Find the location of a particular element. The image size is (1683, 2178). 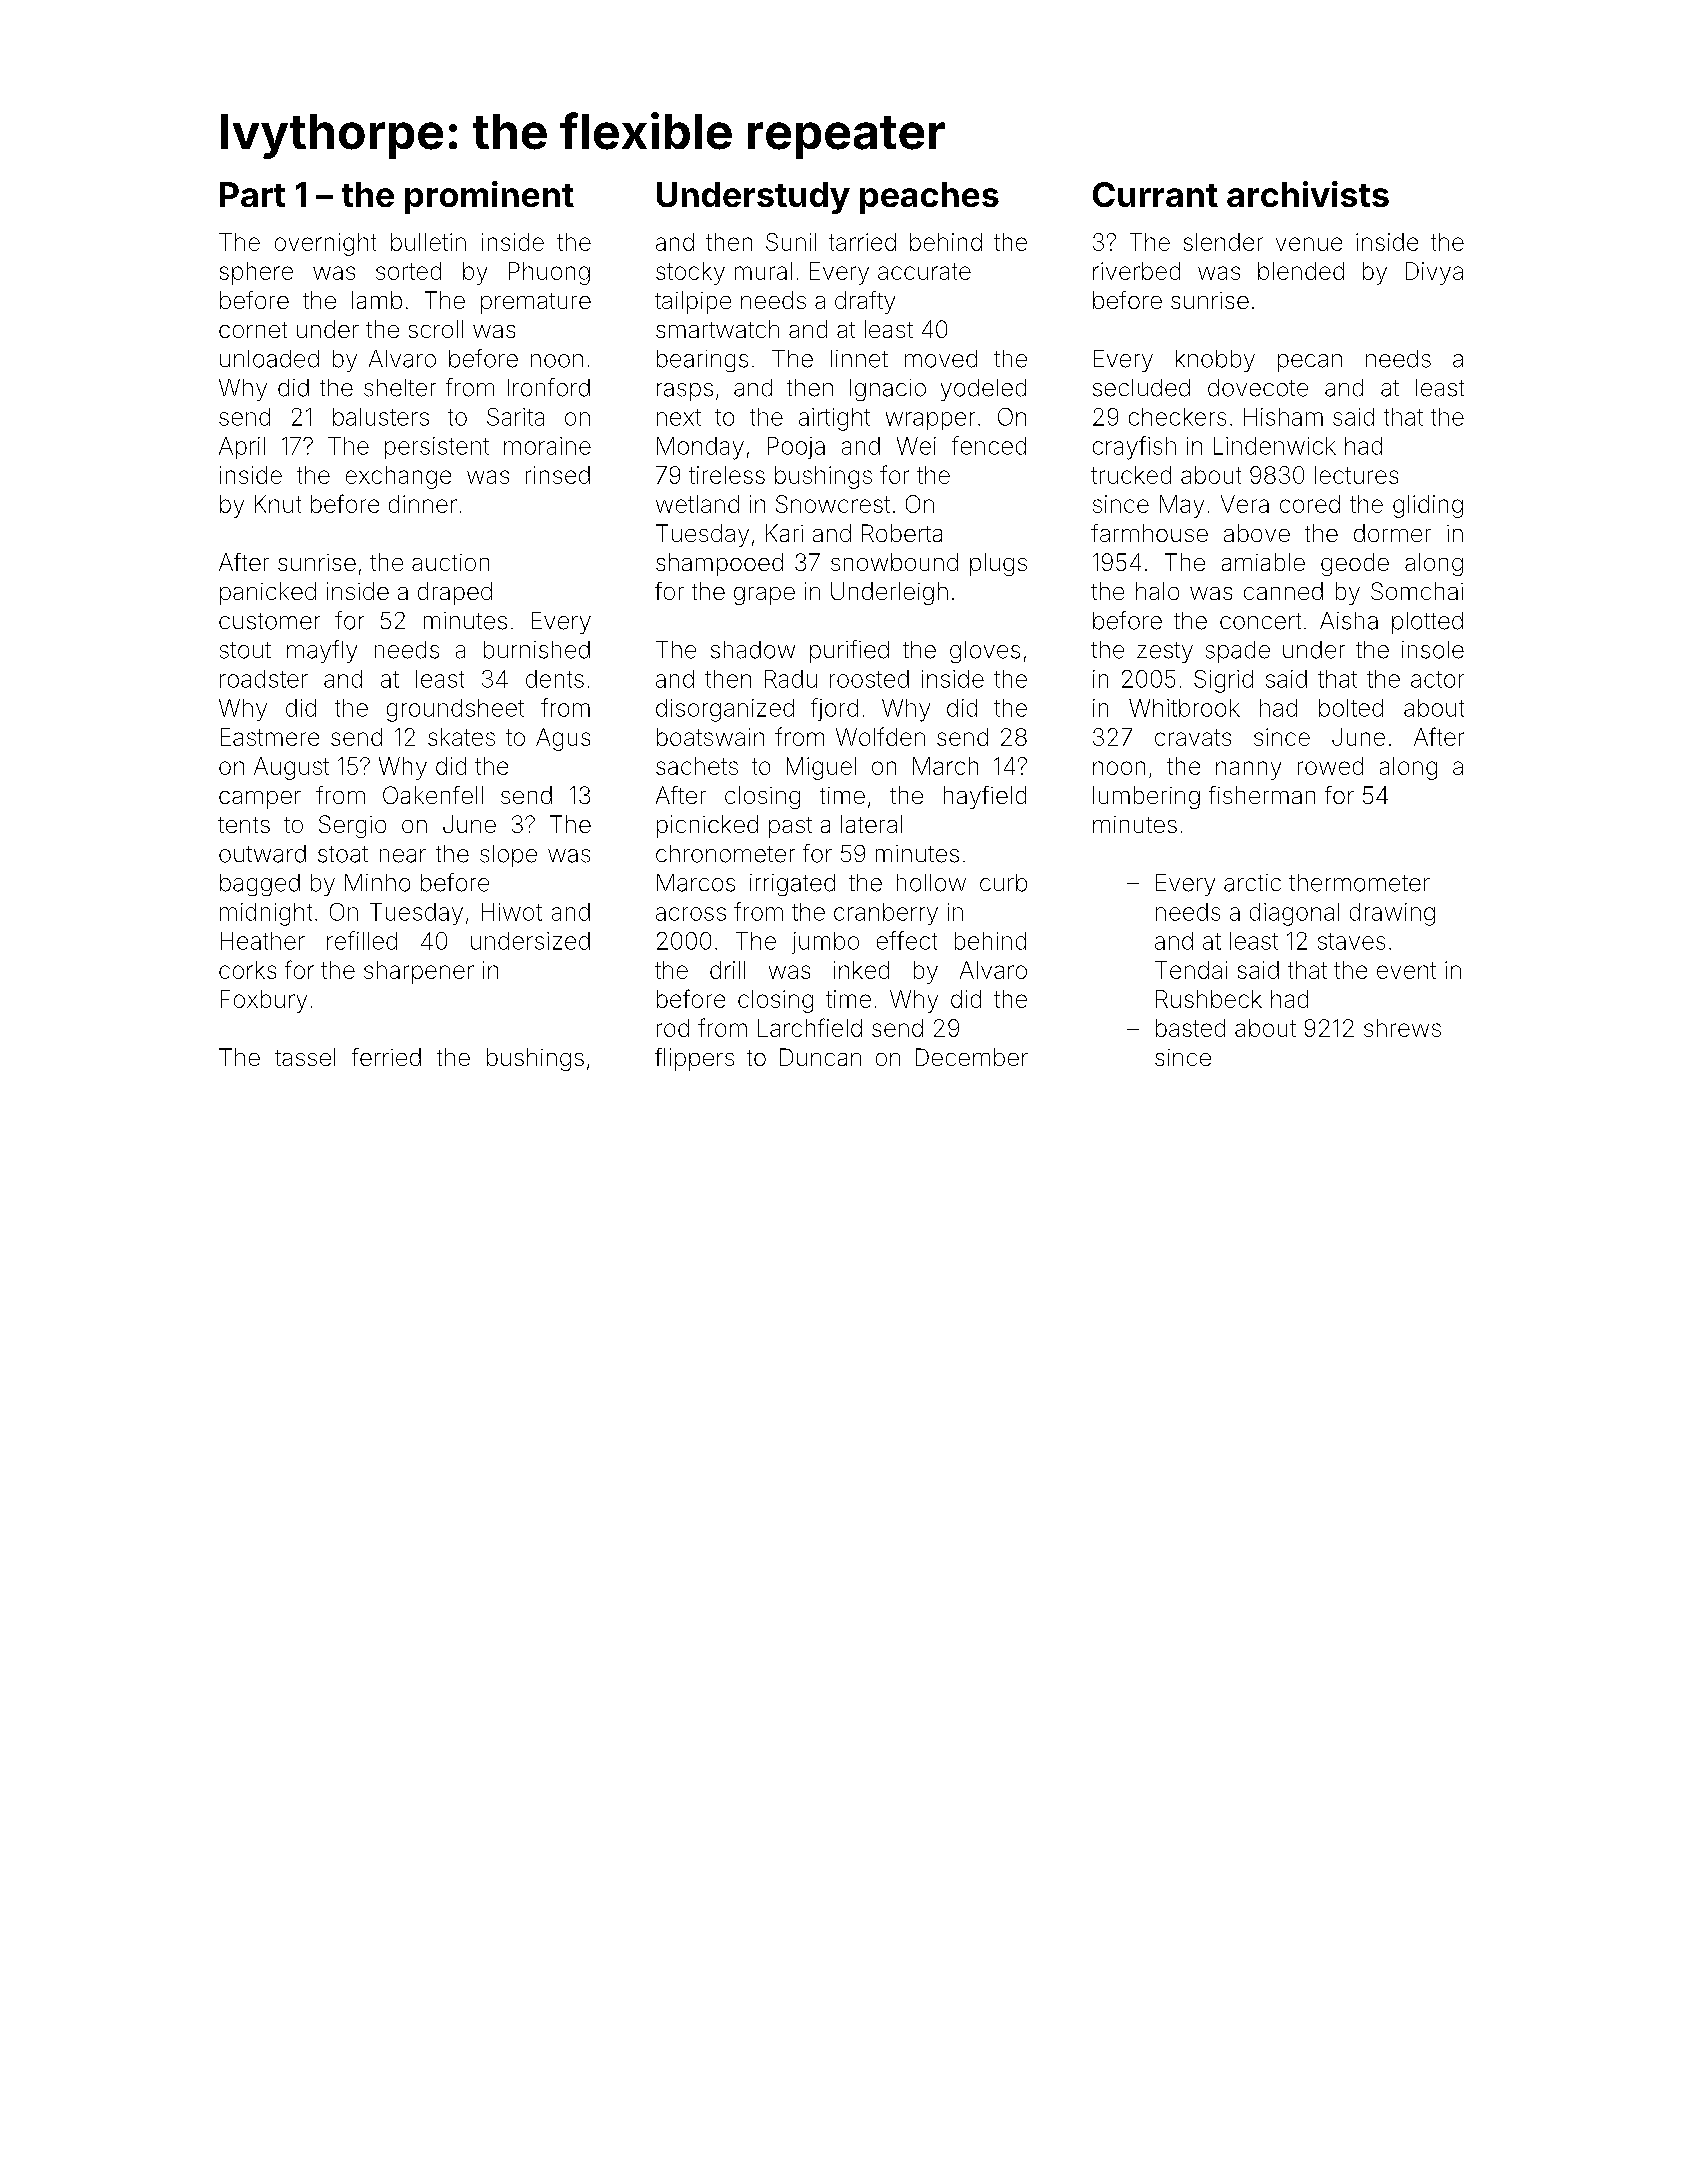

slender is located at coordinates (1223, 242).
